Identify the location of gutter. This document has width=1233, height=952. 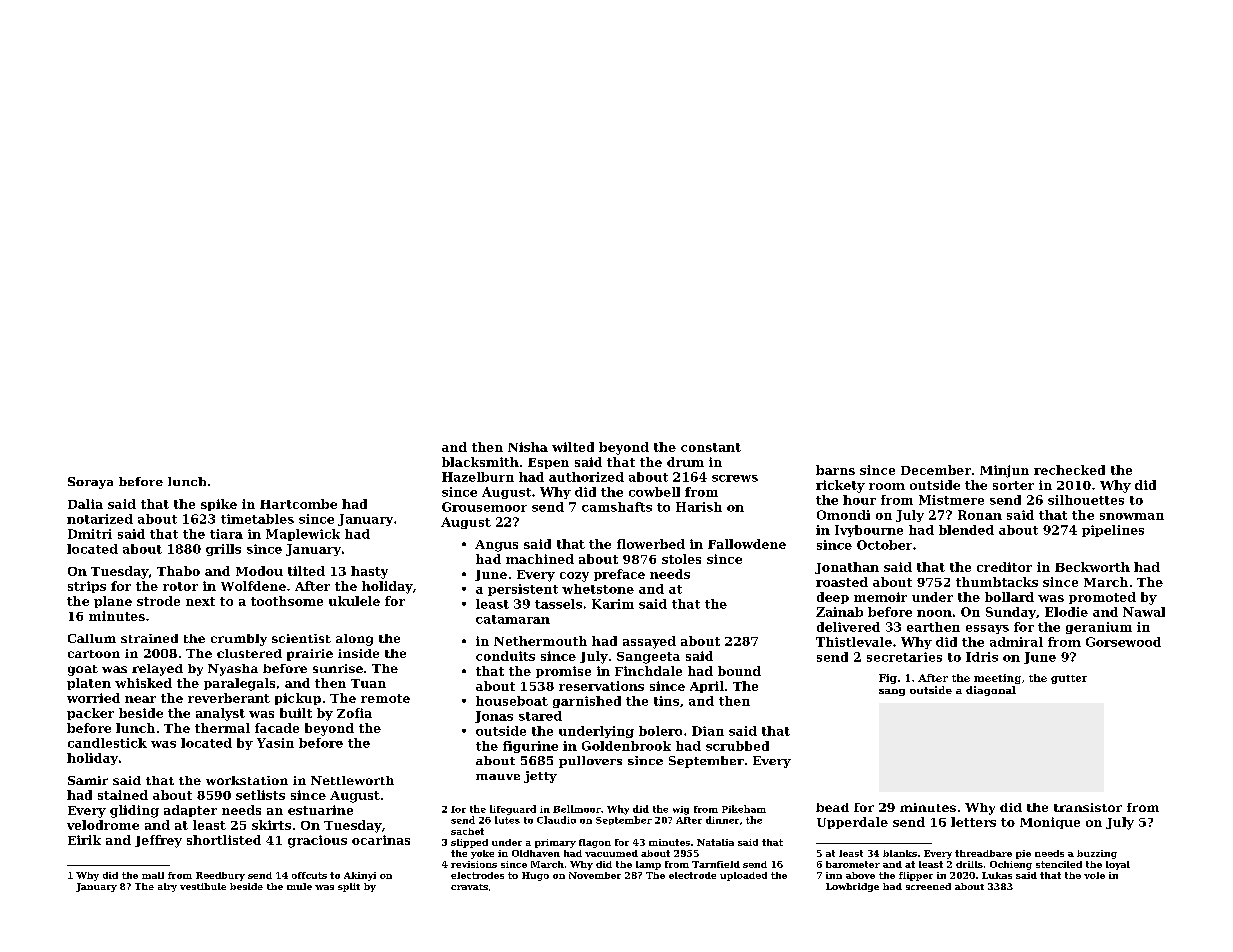
(1069, 679).
